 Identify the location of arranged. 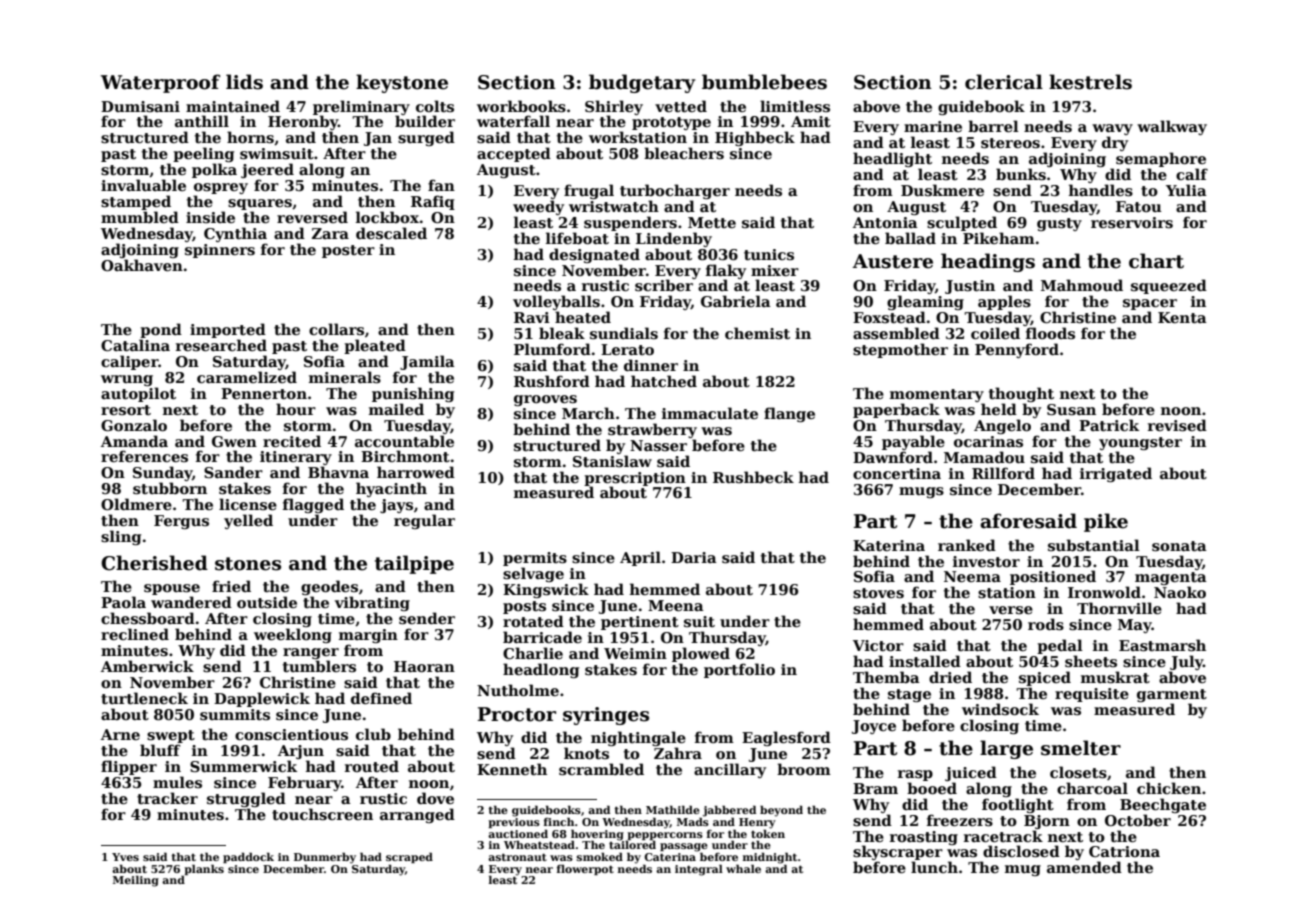
(417, 815).
